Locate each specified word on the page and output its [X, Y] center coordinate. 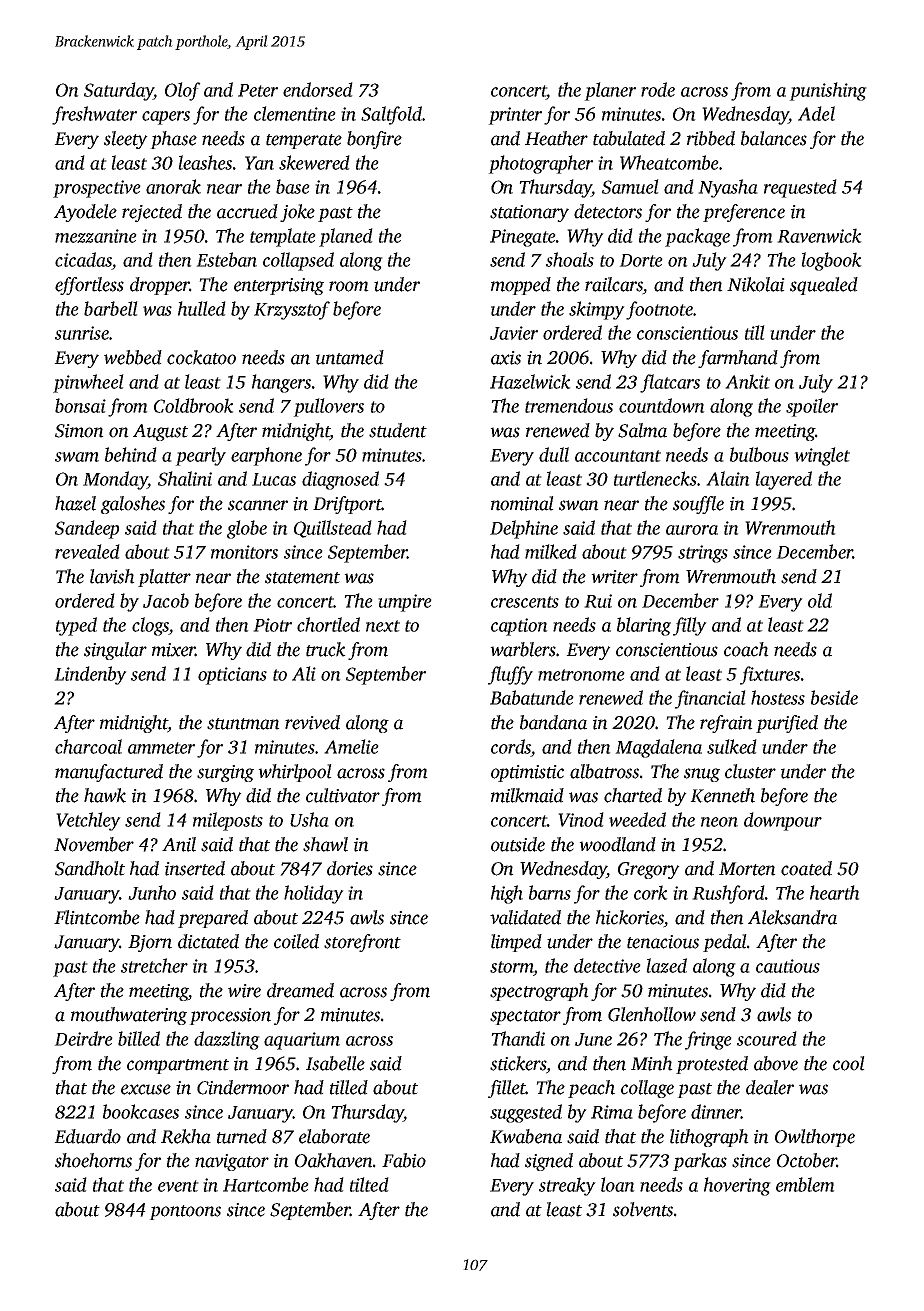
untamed [350, 357]
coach [746, 649]
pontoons [185, 1212]
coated [806, 868]
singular [115, 651]
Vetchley [88, 821]
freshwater [94, 115]
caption [519, 627]
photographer [540, 164]
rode [658, 89]
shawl [325, 844]
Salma [642, 430]
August [160, 432]
